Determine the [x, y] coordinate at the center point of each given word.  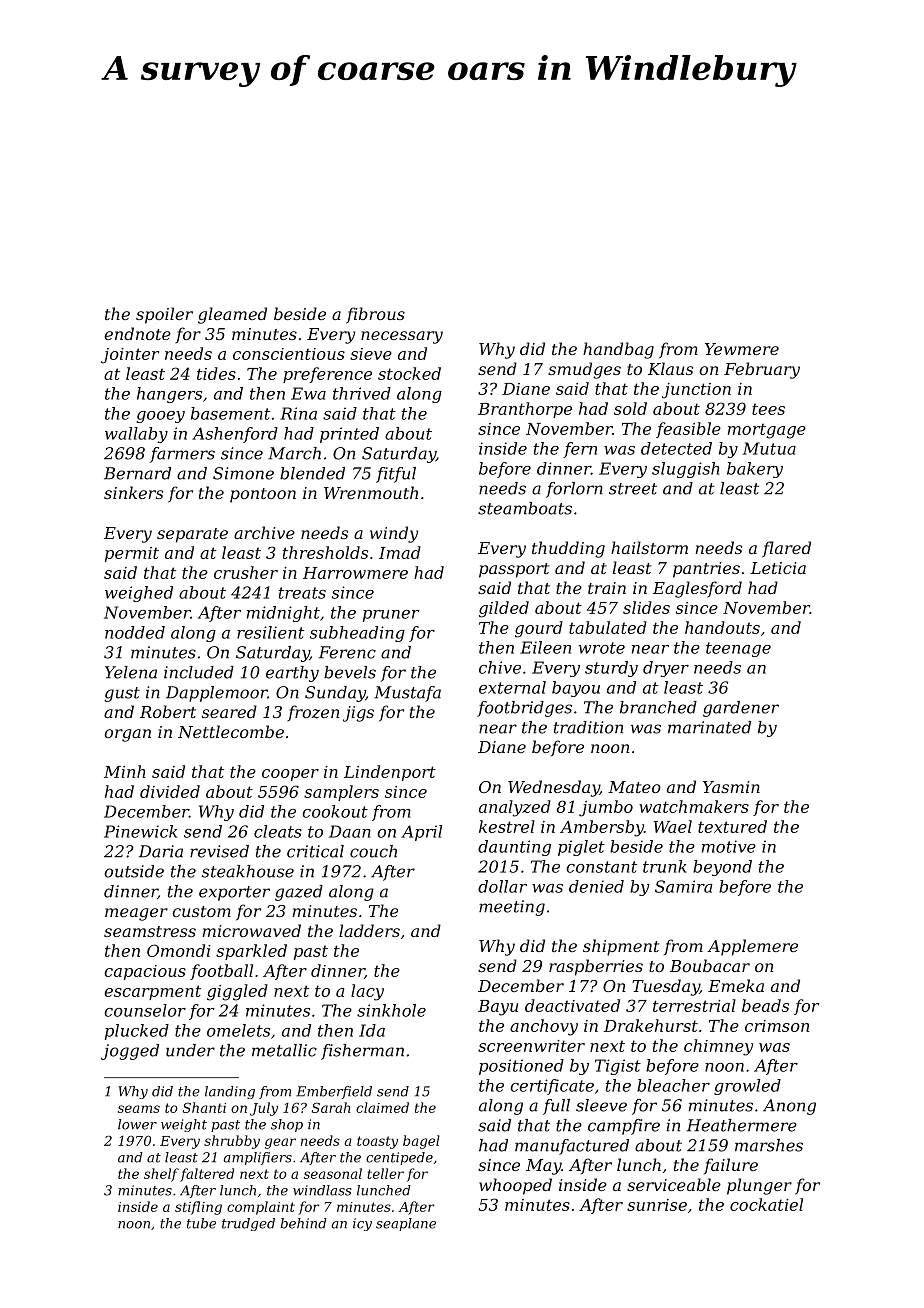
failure [731, 1166]
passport [514, 570]
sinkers [133, 492]
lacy [367, 992]
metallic [284, 1050]
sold [630, 408]
